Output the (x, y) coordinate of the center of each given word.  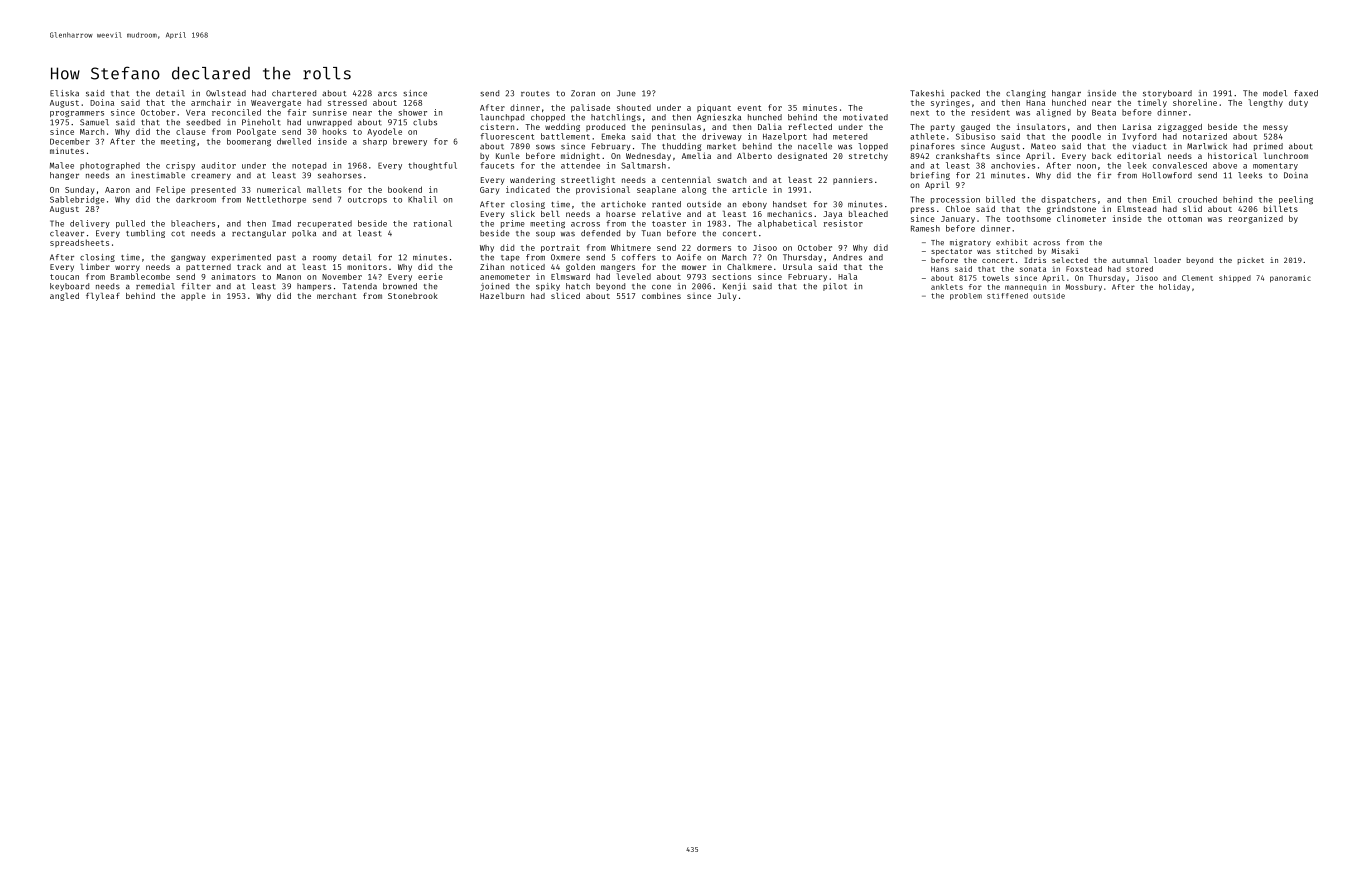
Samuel (94, 122)
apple (193, 297)
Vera (195, 113)
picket (1251, 260)
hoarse (621, 214)
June (626, 93)
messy (1275, 128)
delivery (90, 224)
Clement (1197, 278)
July (726, 297)
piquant (714, 108)
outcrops (367, 200)
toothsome (1028, 218)
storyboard (1167, 94)
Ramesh (925, 228)
